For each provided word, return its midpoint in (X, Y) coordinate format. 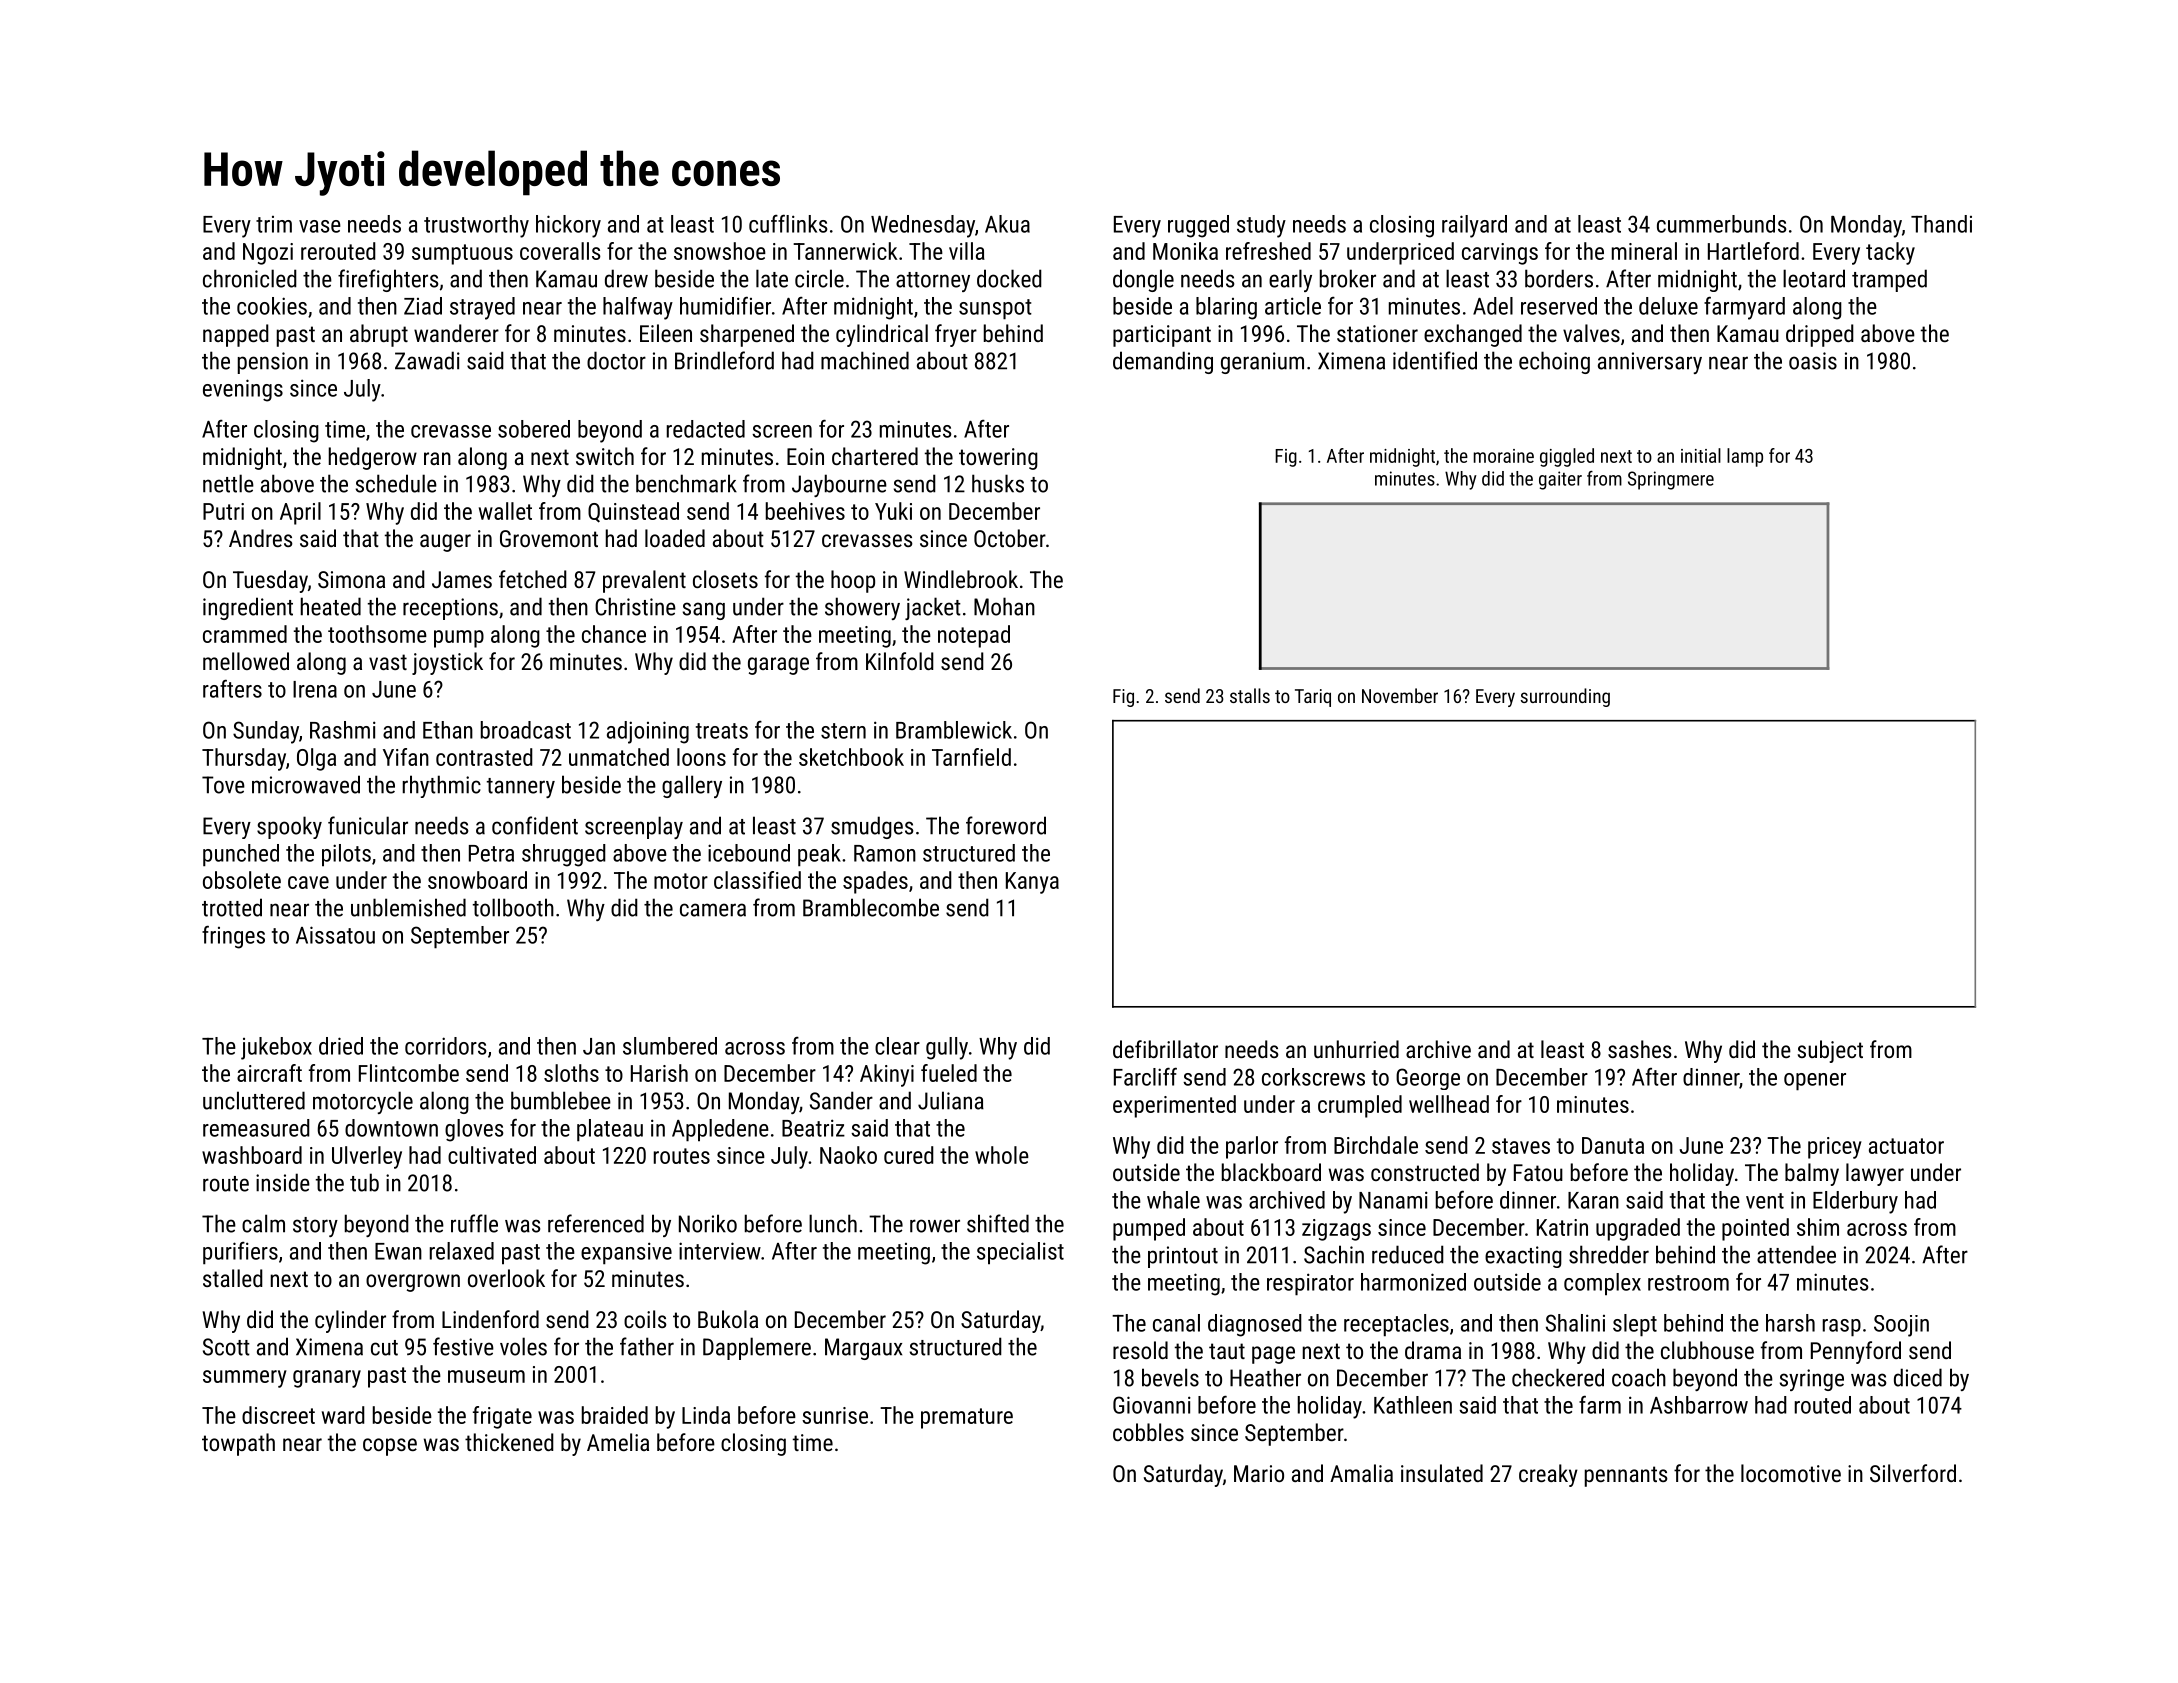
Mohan (1004, 606)
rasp (1842, 1328)
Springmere (1671, 480)
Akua (1007, 224)
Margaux (863, 1349)
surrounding (1565, 697)
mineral (1644, 251)
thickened (509, 1442)
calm (263, 1223)
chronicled (250, 278)
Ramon (885, 853)
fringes (233, 937)
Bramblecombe (871, 907)
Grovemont (549, 538)
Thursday (244, 759)
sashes (1640, 1049)
